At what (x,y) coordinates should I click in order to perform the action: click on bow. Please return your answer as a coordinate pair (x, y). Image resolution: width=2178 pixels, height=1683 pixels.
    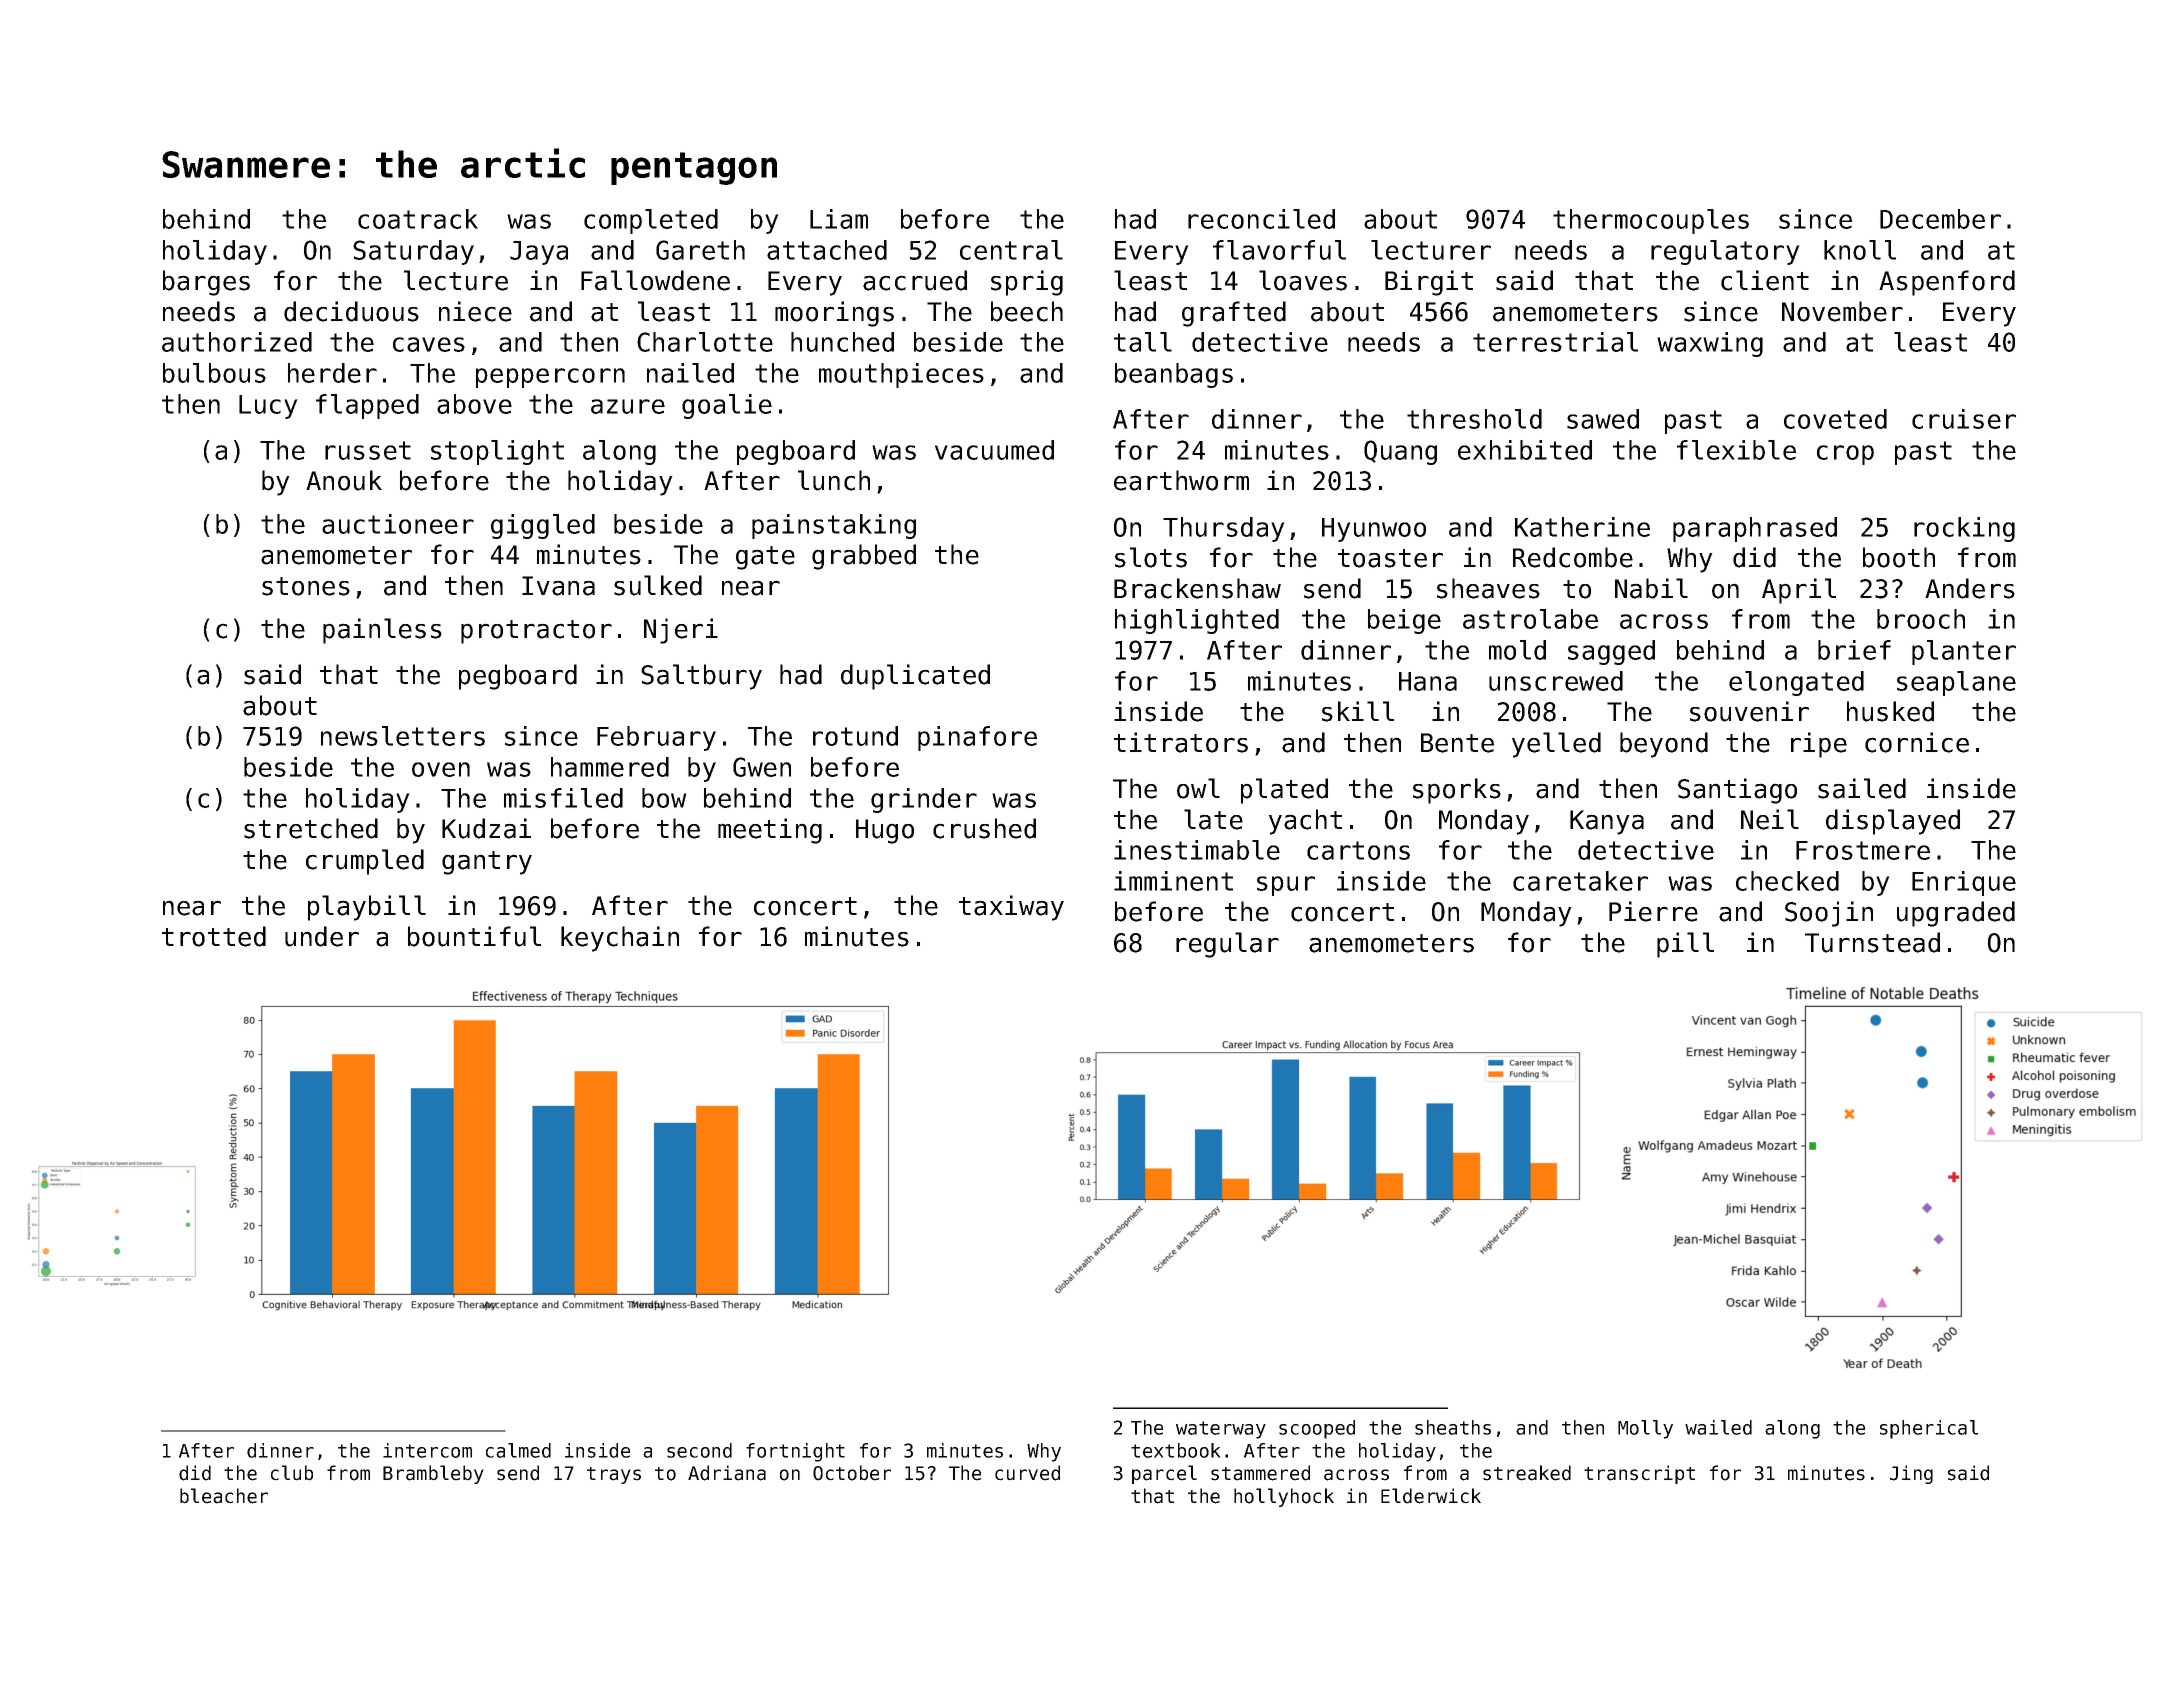
    Looking at the image, I should click on (664, 798).
